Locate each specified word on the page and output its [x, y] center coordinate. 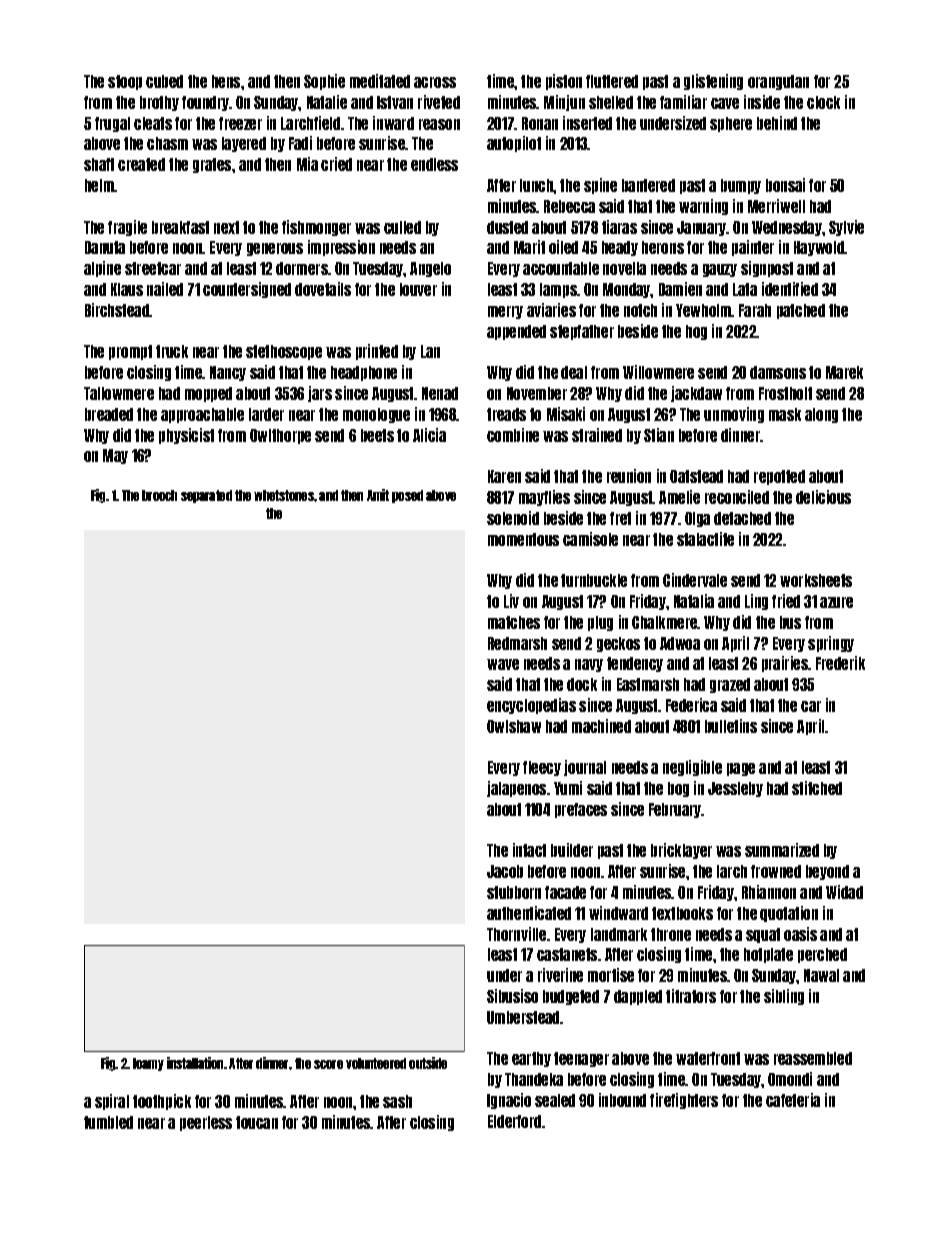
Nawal [821, 975]
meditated [380, 81]
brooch [159, 495]
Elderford [514, 1121]
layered [244, 144]
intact [529, 850]
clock [823, 102]
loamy [148, 1064]
